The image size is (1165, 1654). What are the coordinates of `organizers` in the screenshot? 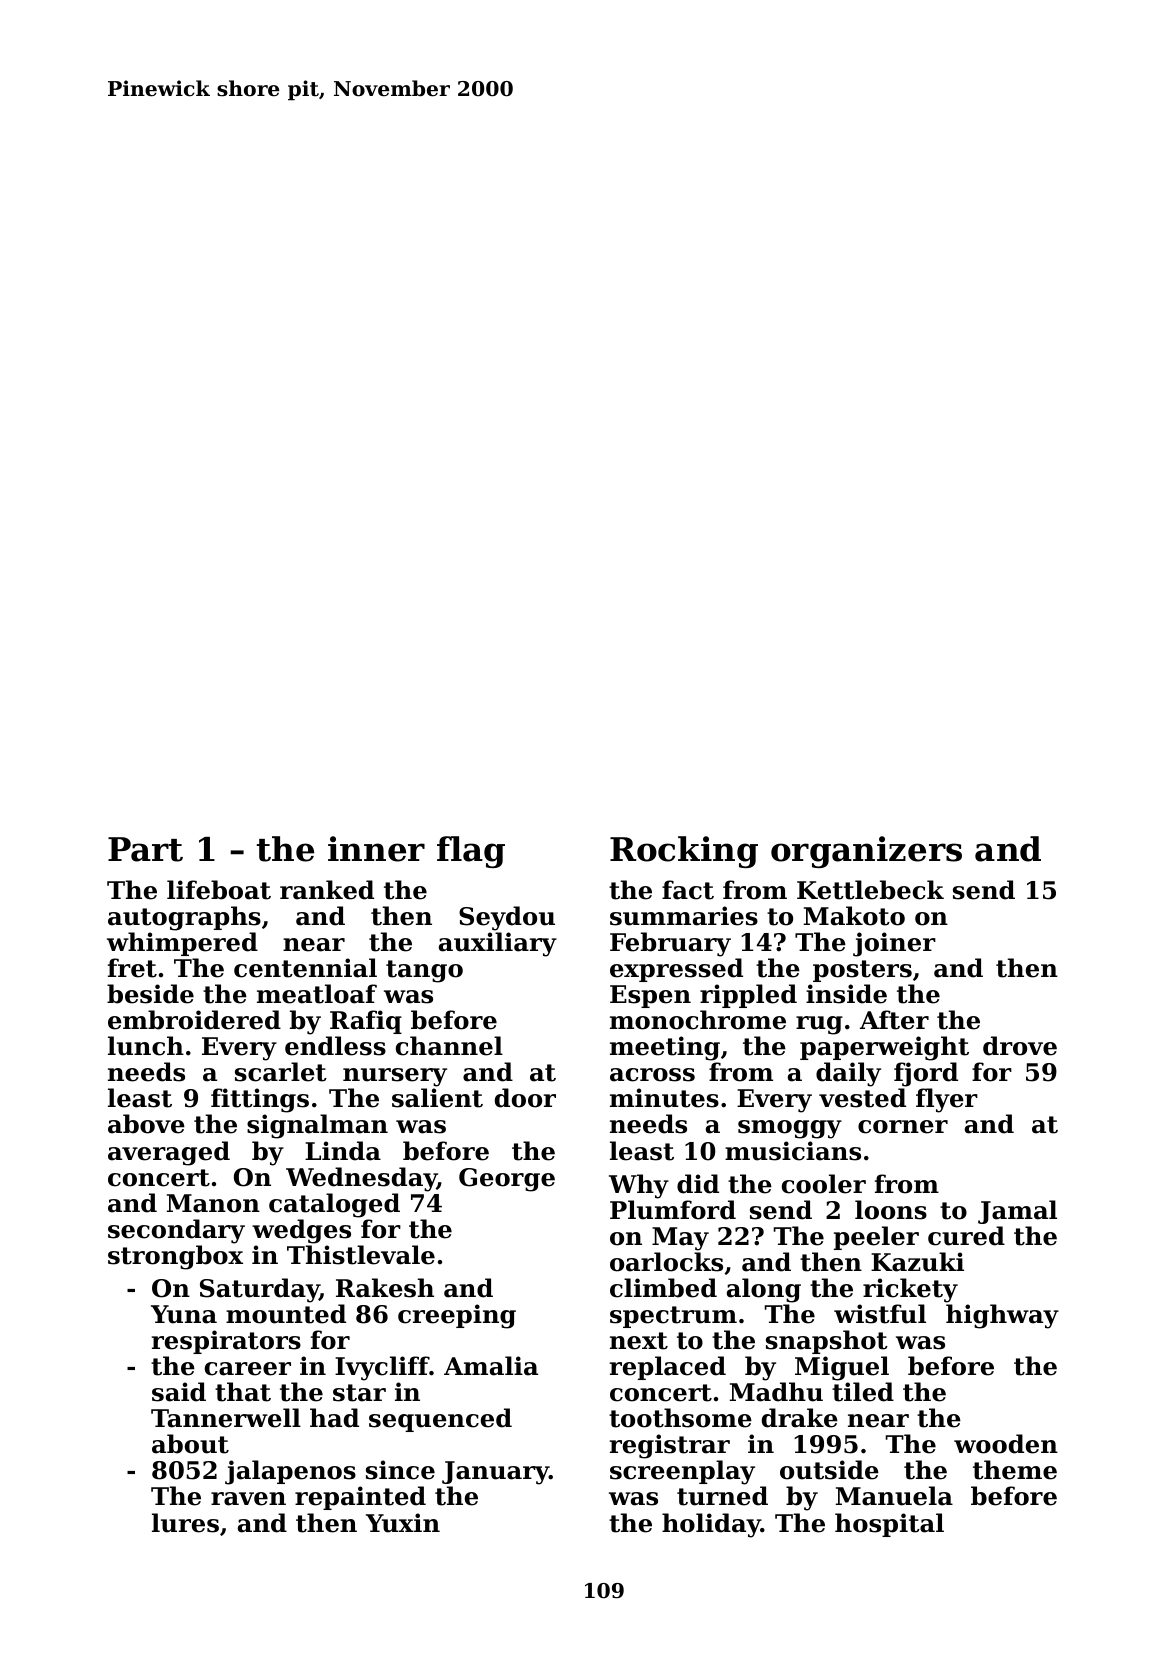 It's located at (866, 852).
